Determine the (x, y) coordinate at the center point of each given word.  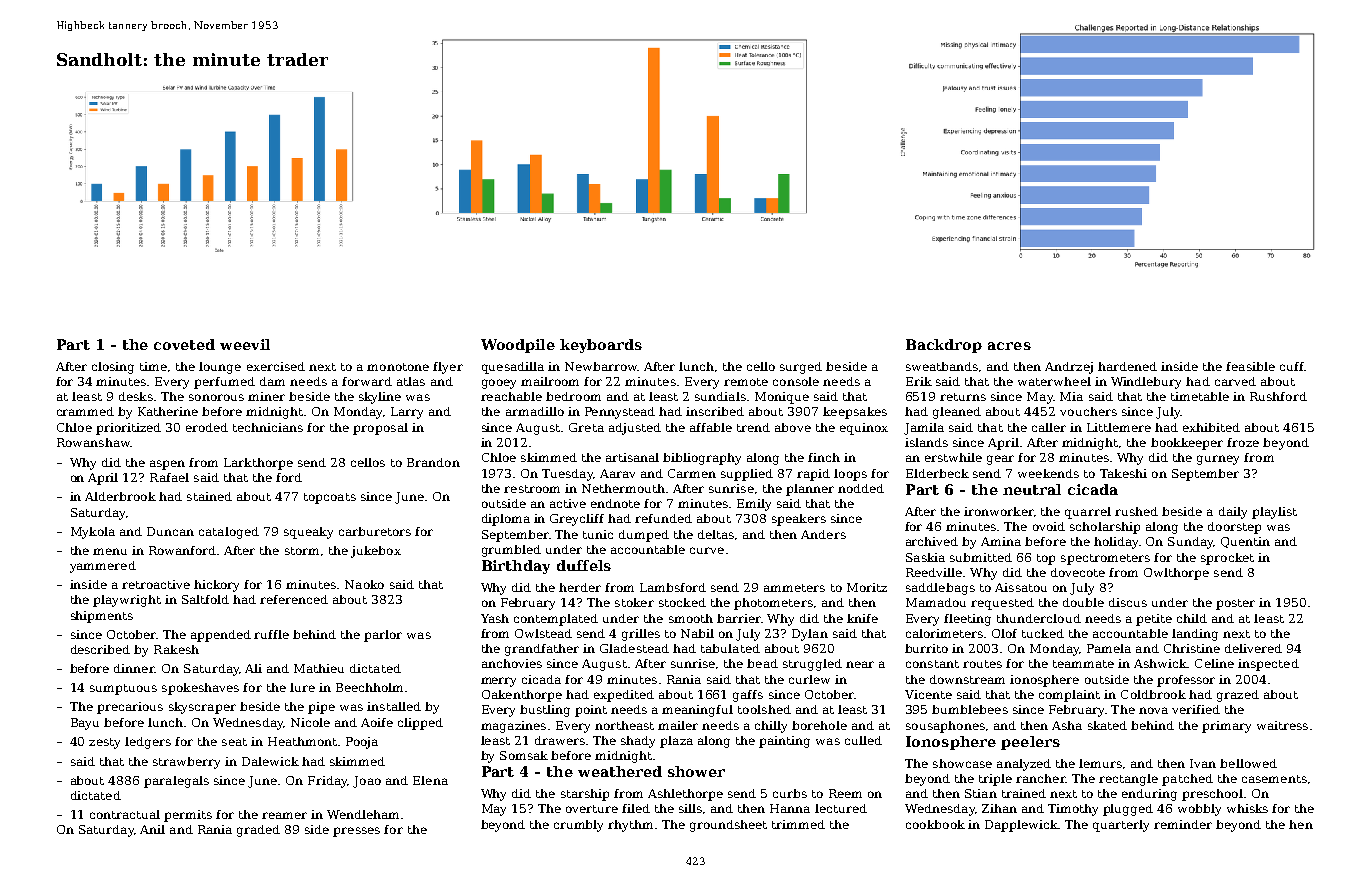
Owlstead (543, 633)
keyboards (601, 346)
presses (356, 832)
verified (1196, 709)
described (100, 649)
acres (1009, 346)
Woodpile (518, 346)
